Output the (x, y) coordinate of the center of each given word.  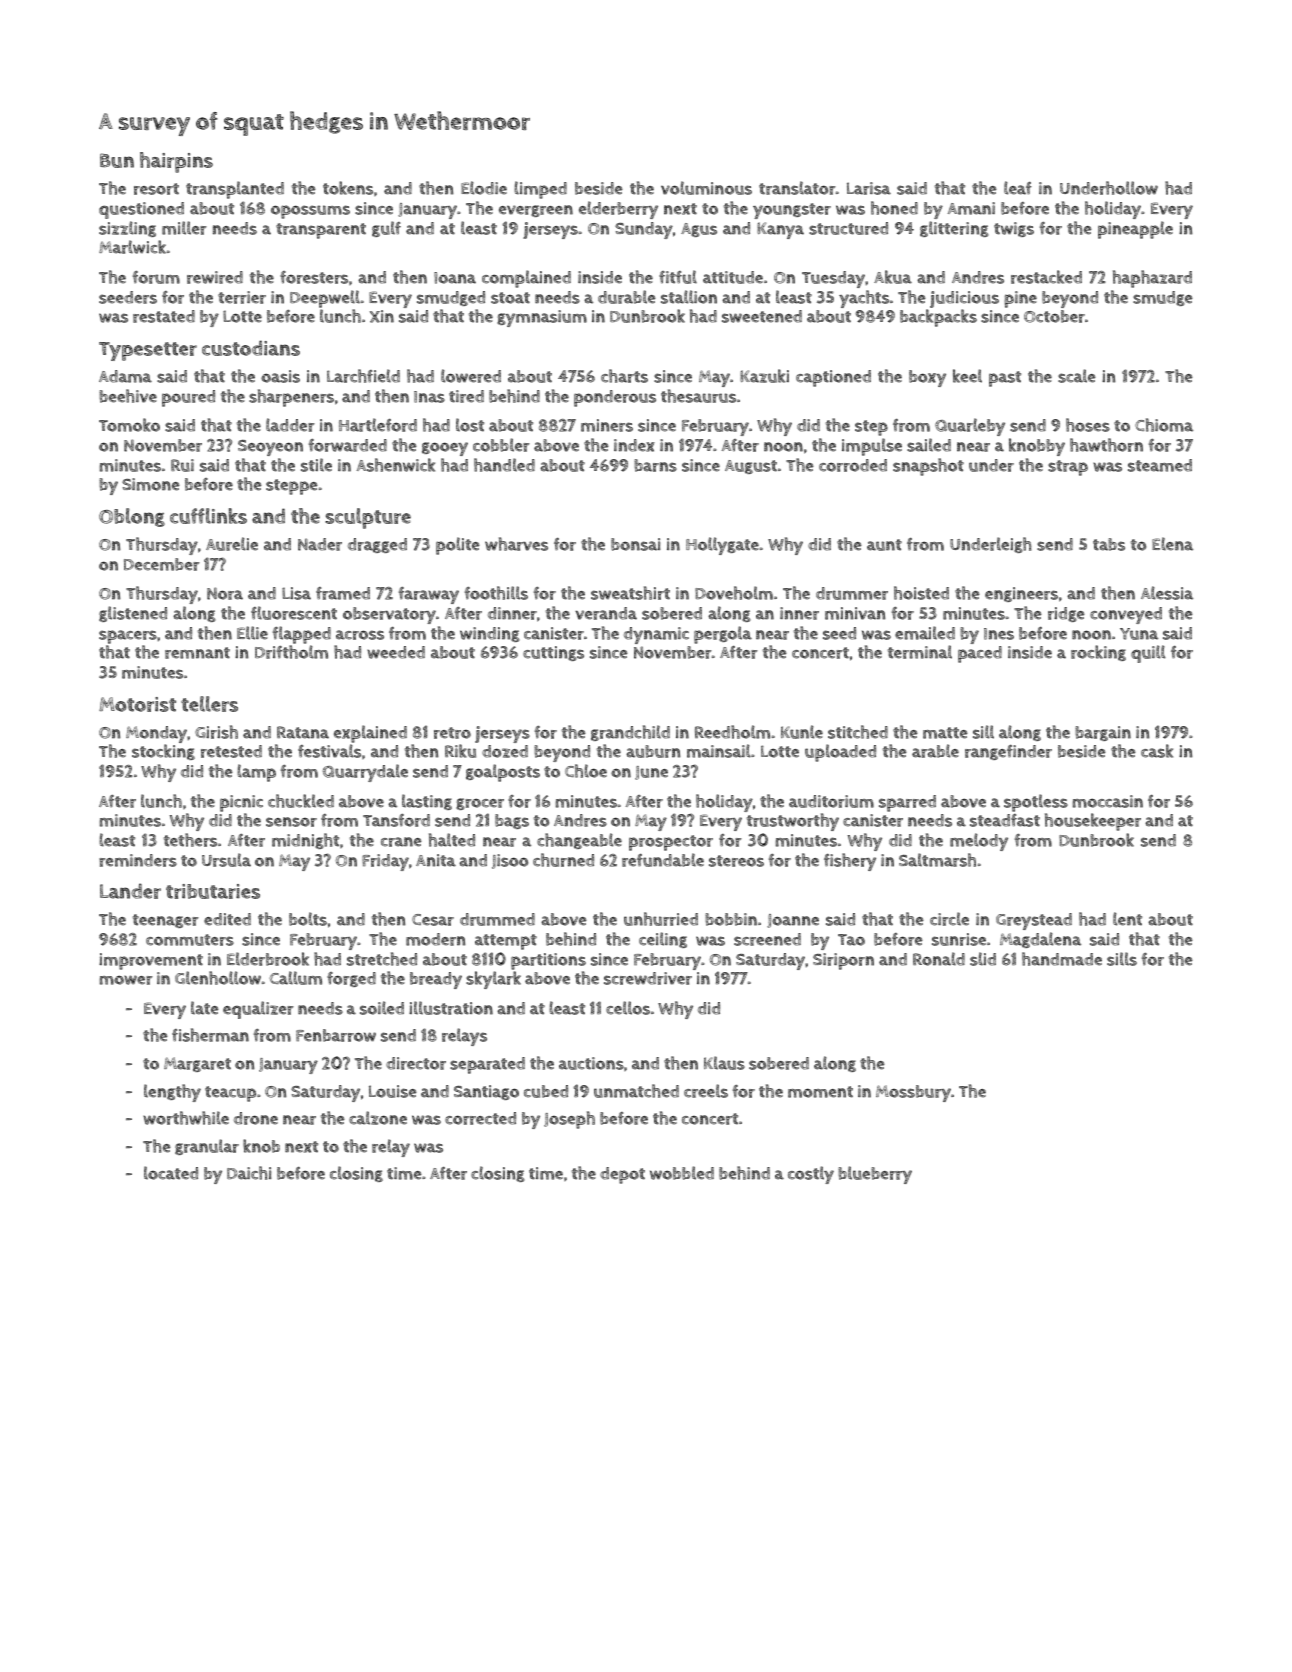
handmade (1062, 959)
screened (767, 939)
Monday (156, 734)
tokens (348, 188)
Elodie (484, 188)
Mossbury (913, 1093)
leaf (1018, 188)
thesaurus (698, 396)
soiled (382, 1008)
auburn (653, 751)
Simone (151, 484)
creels (706, 1091)
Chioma (1164, 425)
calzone (378, 1118)
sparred (907, 803)
